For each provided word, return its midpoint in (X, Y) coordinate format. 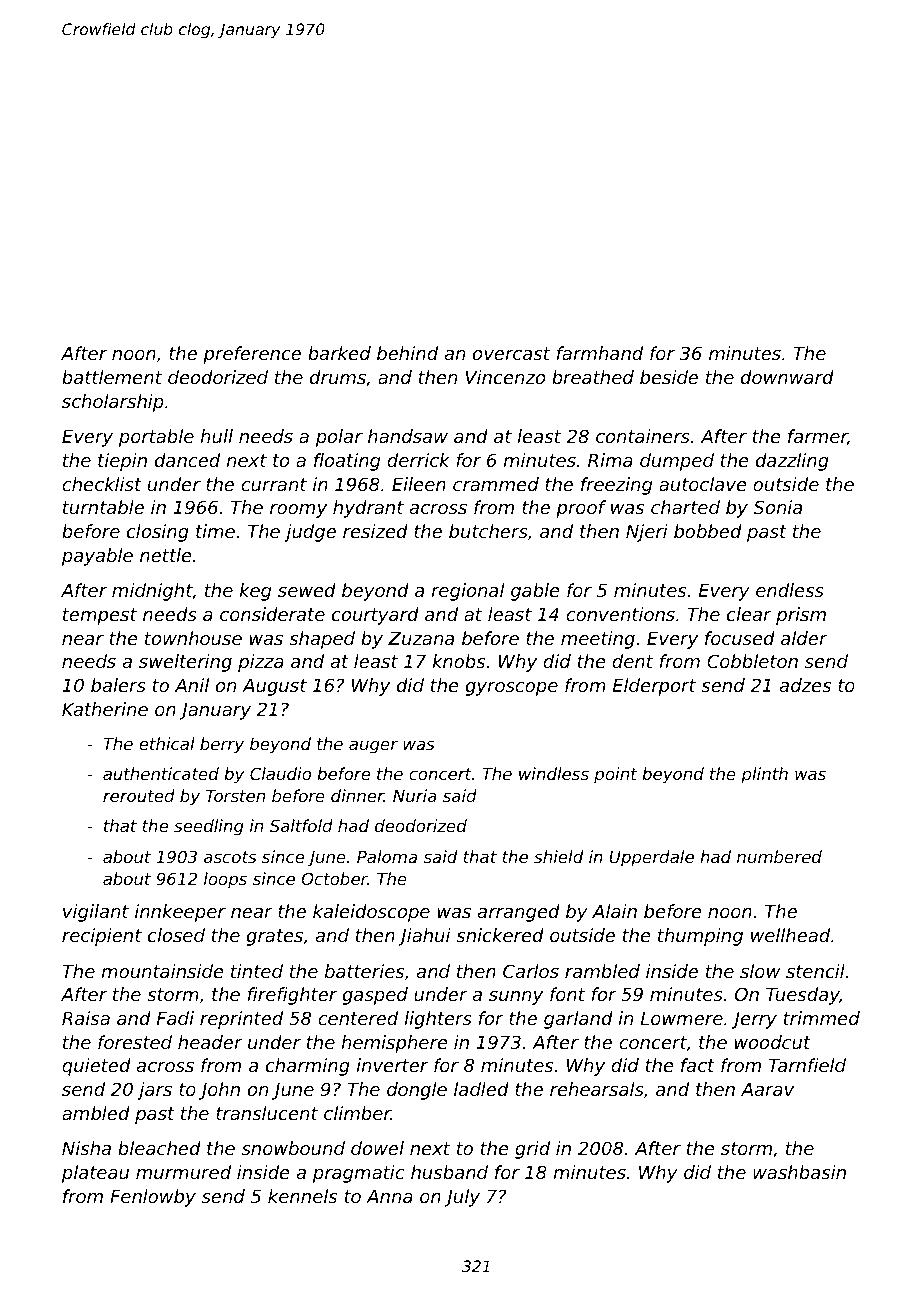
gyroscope (511, 689)
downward (787, 377)
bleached (159, 1148)
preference (252, 355)
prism (801, 616)
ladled (481, 1089)
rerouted (139, 795)
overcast (512, 353)
